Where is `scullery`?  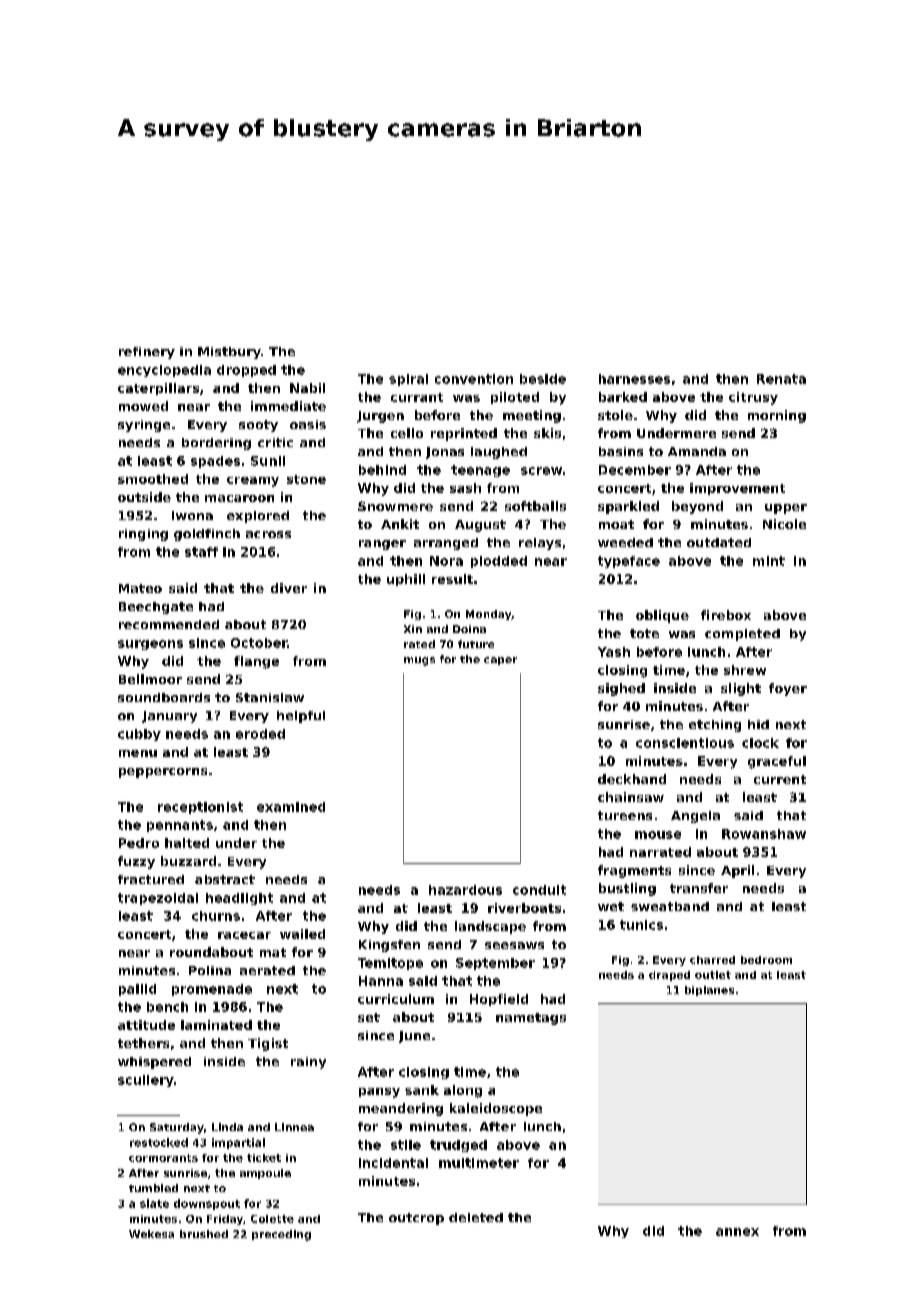
scullery is located at coordinates (146, 1081).
